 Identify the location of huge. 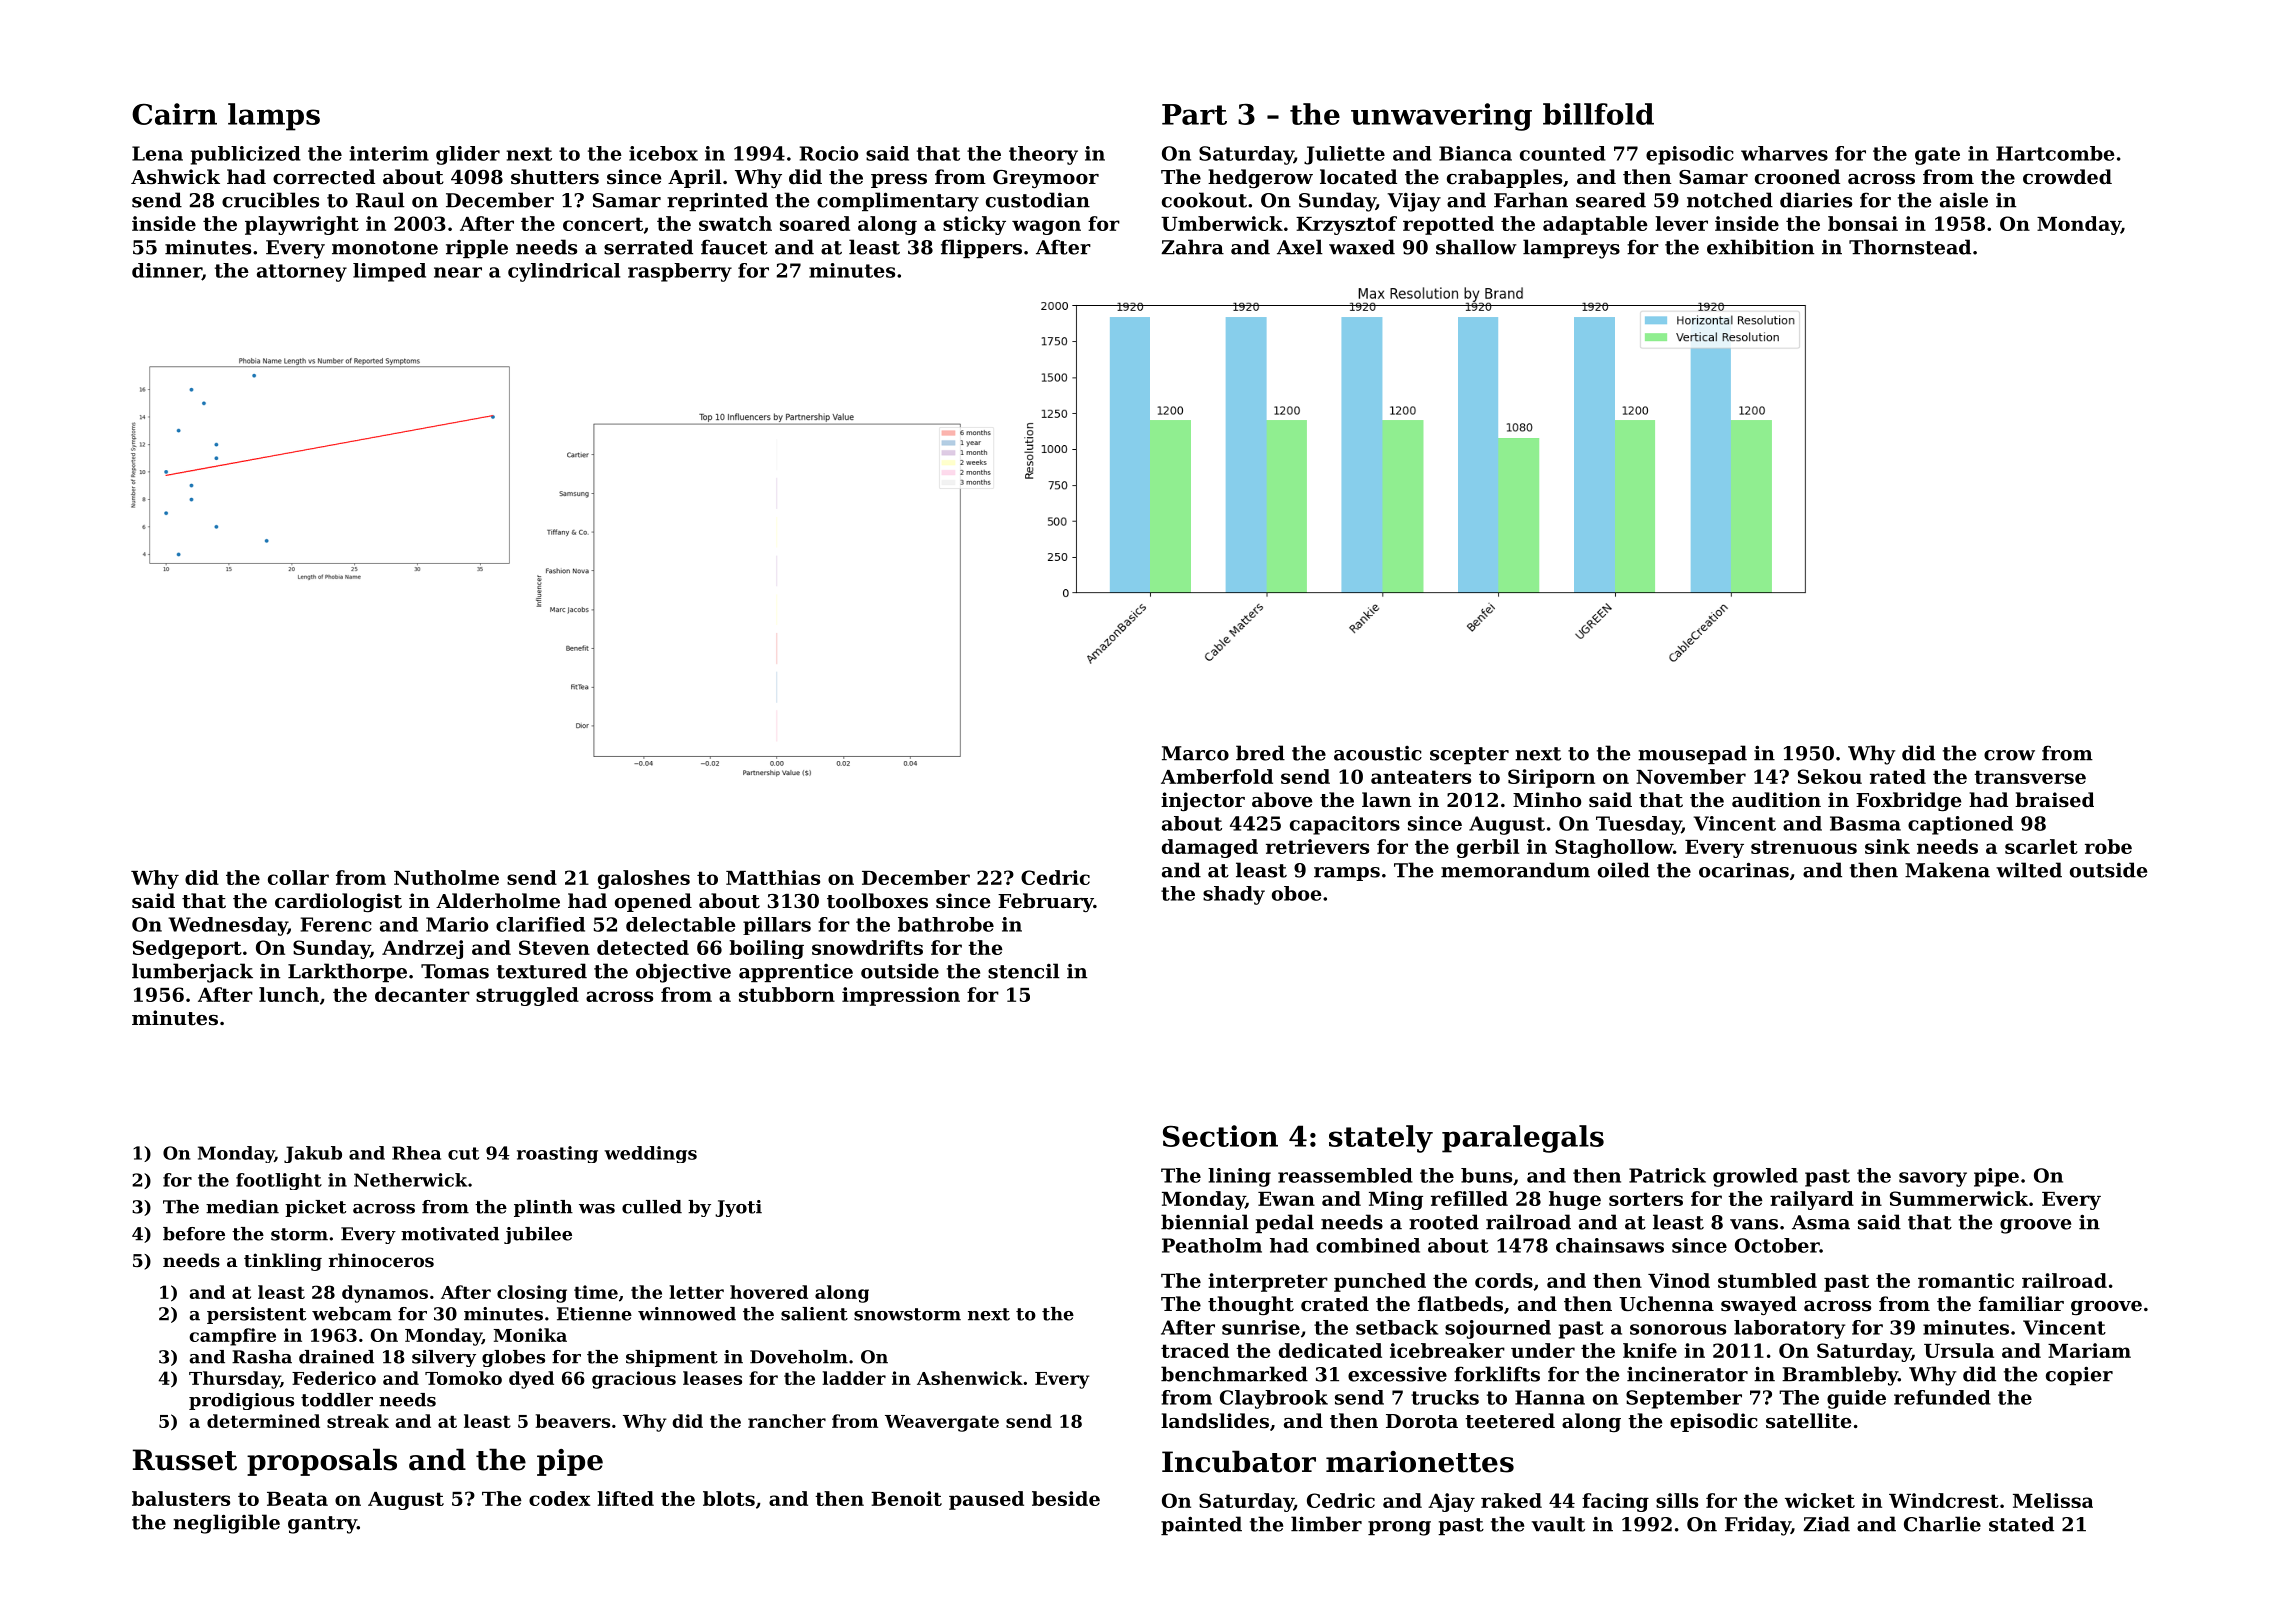
(1575, 1200).
